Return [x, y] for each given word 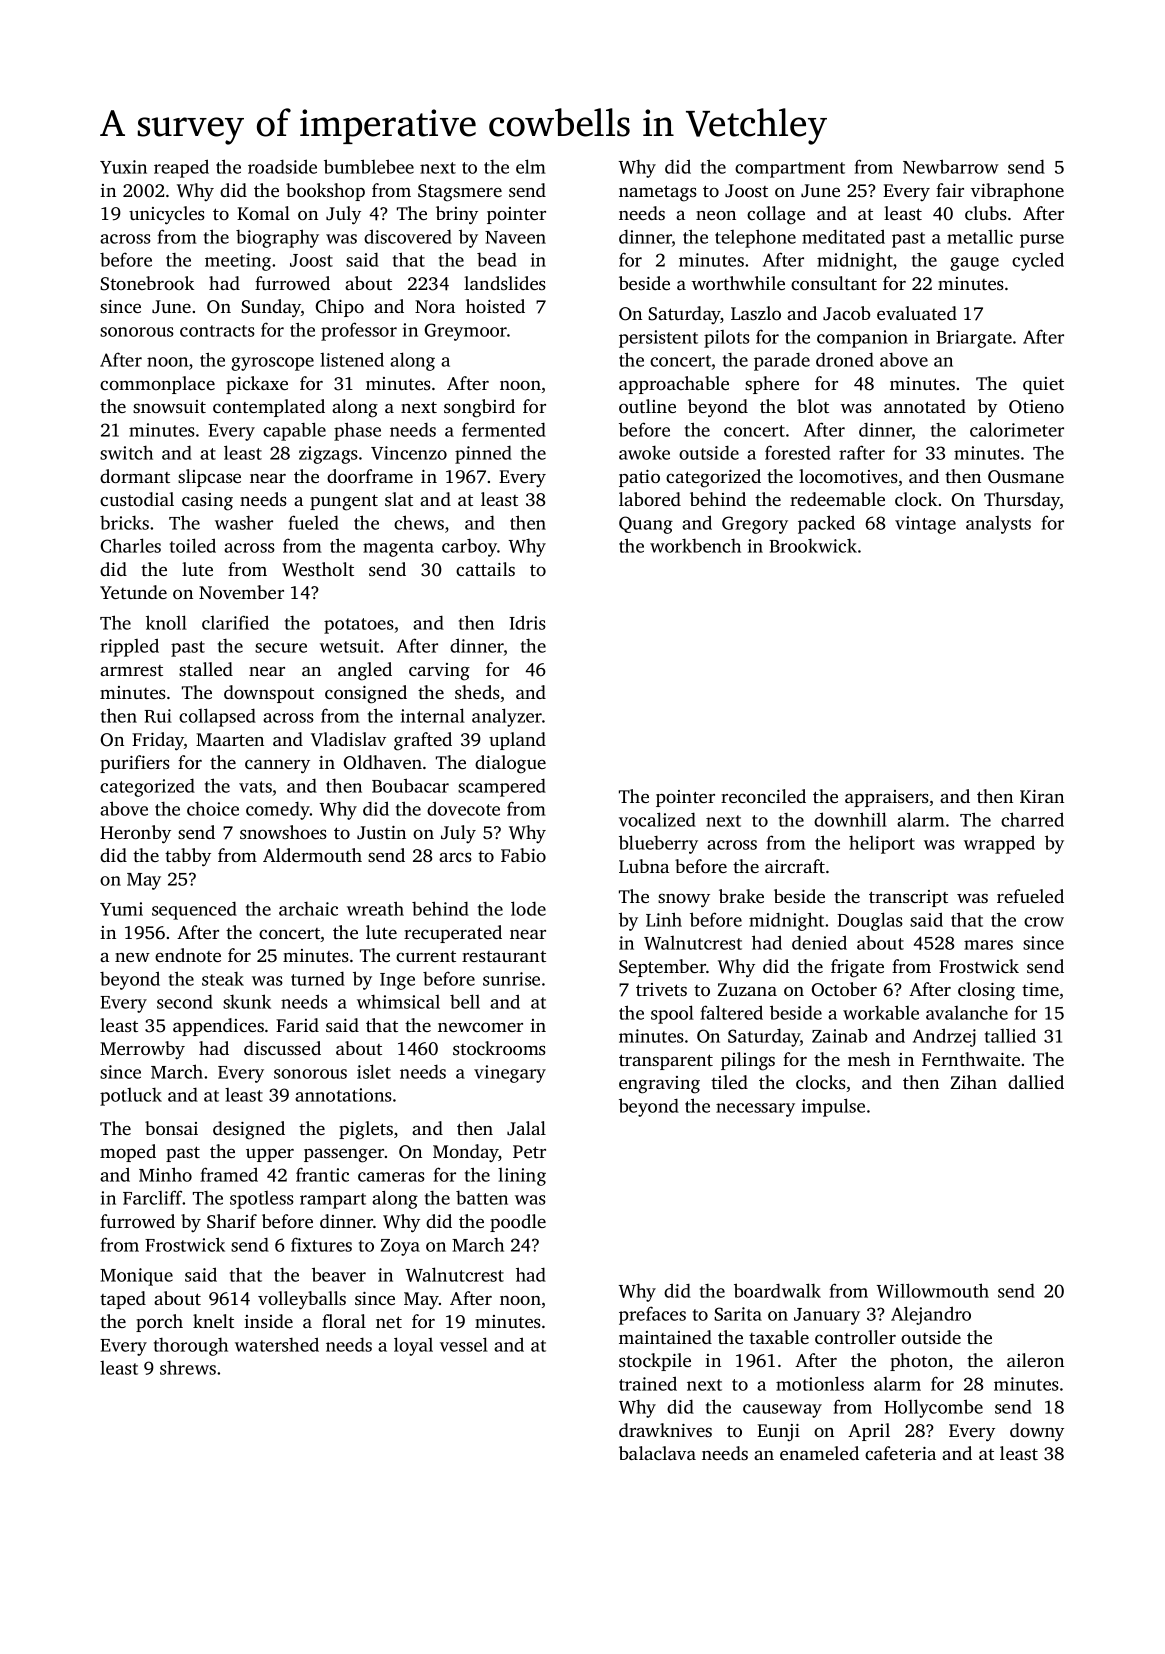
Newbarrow [951, 166]
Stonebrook [147, 283]
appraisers [887, 798]
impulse [833, 1107]
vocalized [657, 819]
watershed [277, 1344]
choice [213, 808]
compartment [790, 170]
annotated [925, 406]
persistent [658, 339]
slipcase [209, 478]
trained [648, 1383]
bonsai [171, 1128]
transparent [666, 1062]
